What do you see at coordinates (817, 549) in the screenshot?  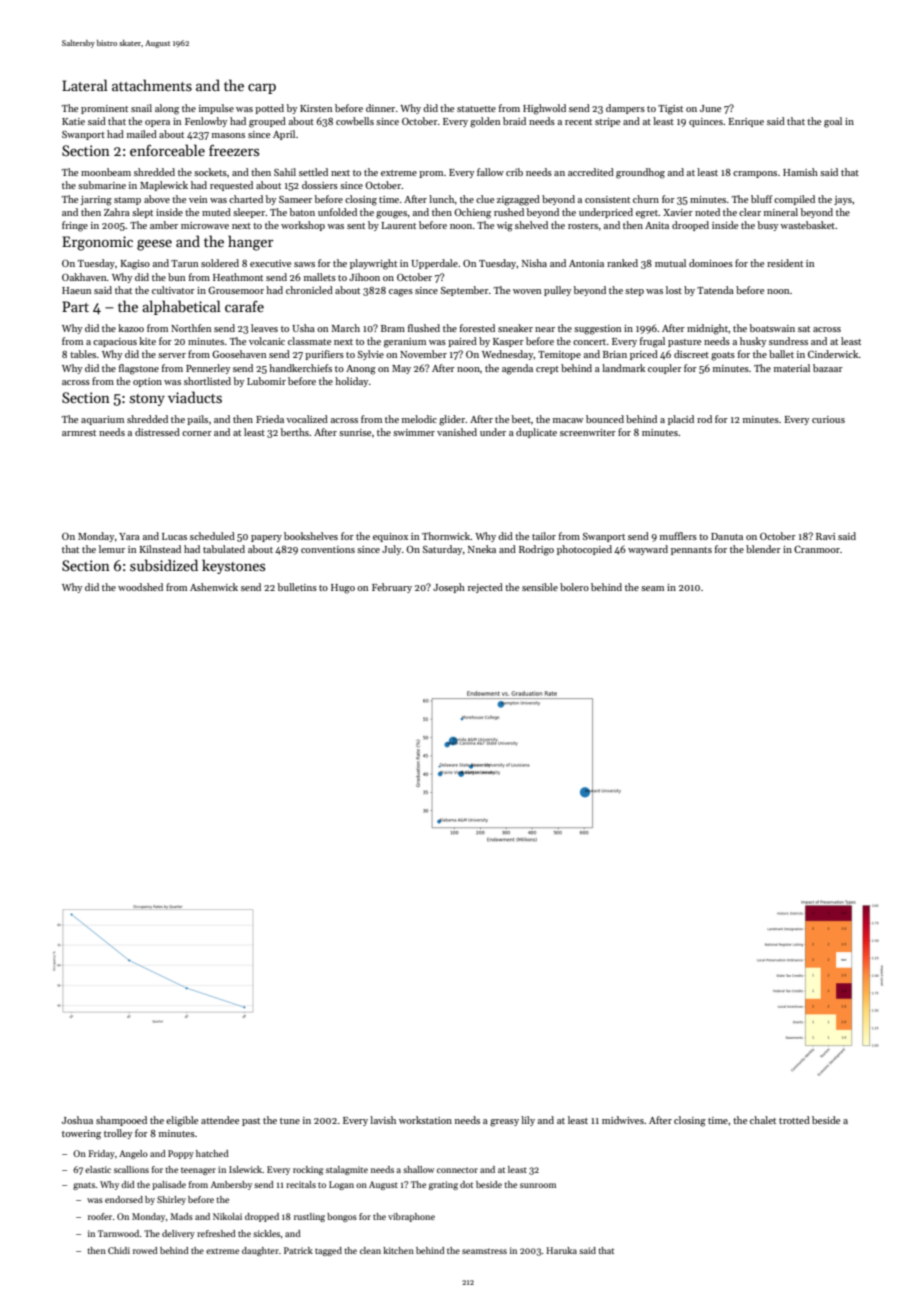 I see `Cranmoor` at bounding box center [817, 549].
